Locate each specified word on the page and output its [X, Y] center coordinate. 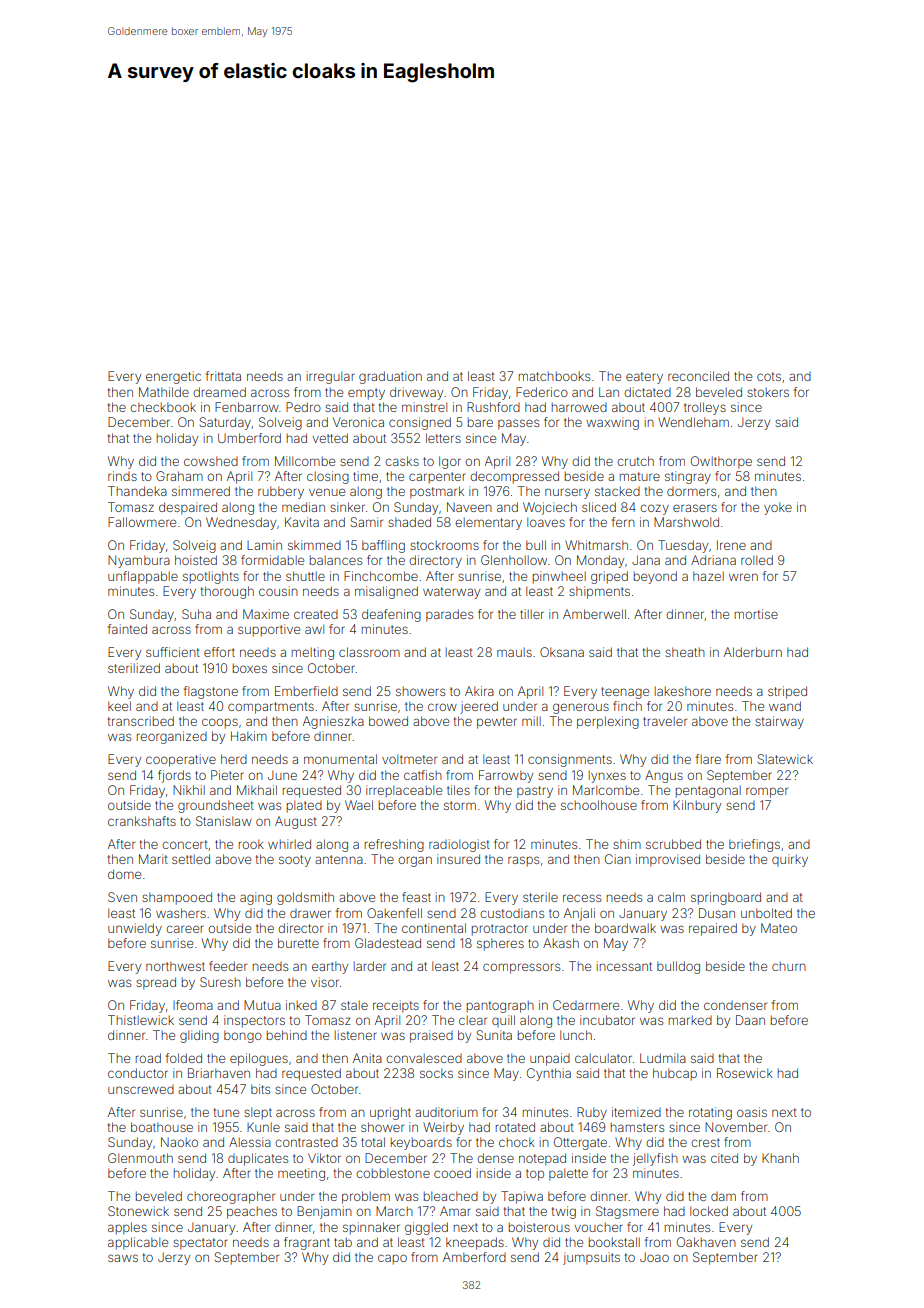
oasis [752, 1112]
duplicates [258, 1159]
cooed [452, 1173]
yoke [778, 508]
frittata [223, 376]
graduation [390, 377]
